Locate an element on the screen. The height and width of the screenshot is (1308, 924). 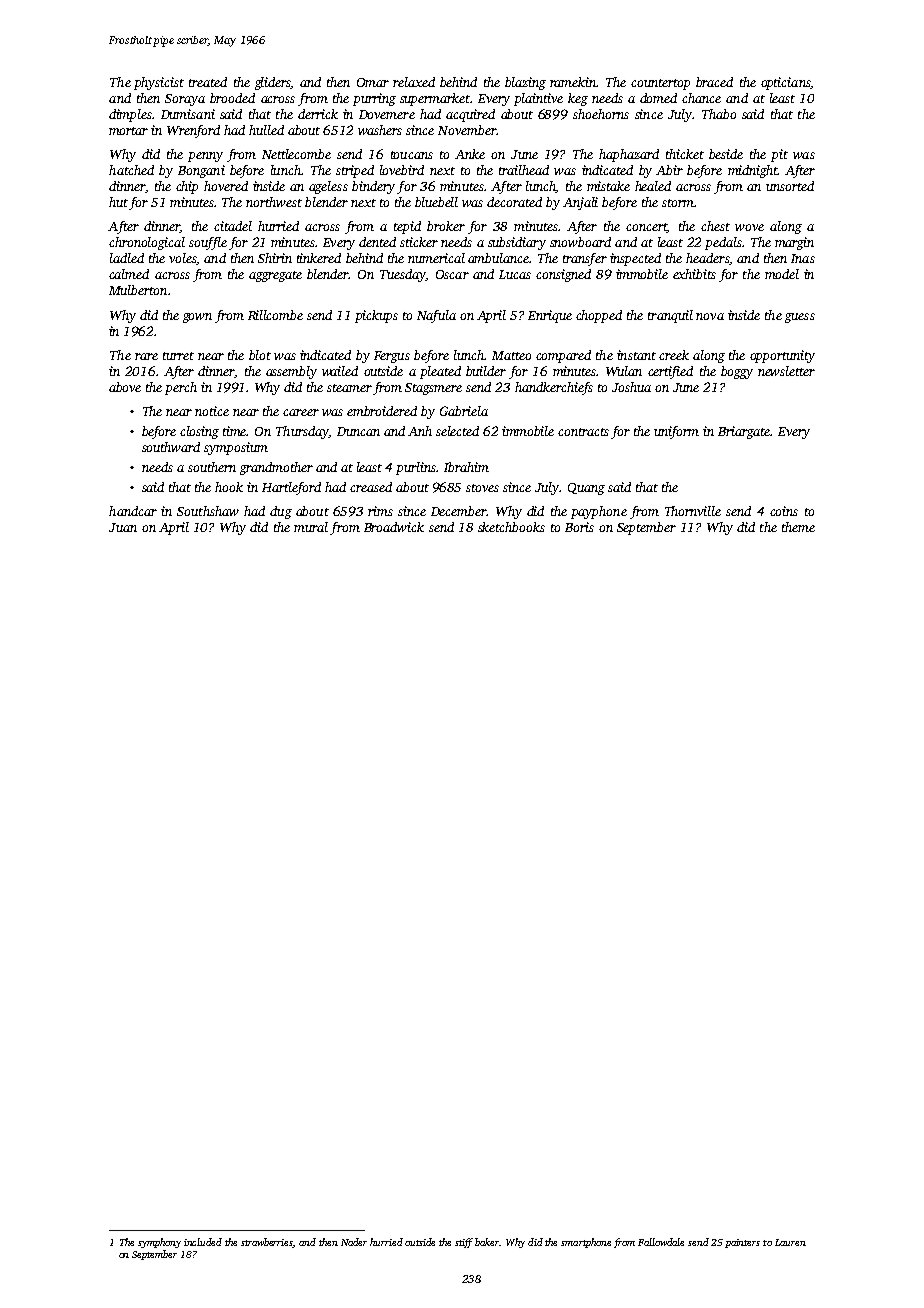
model is located at coordinates (782, 274).
